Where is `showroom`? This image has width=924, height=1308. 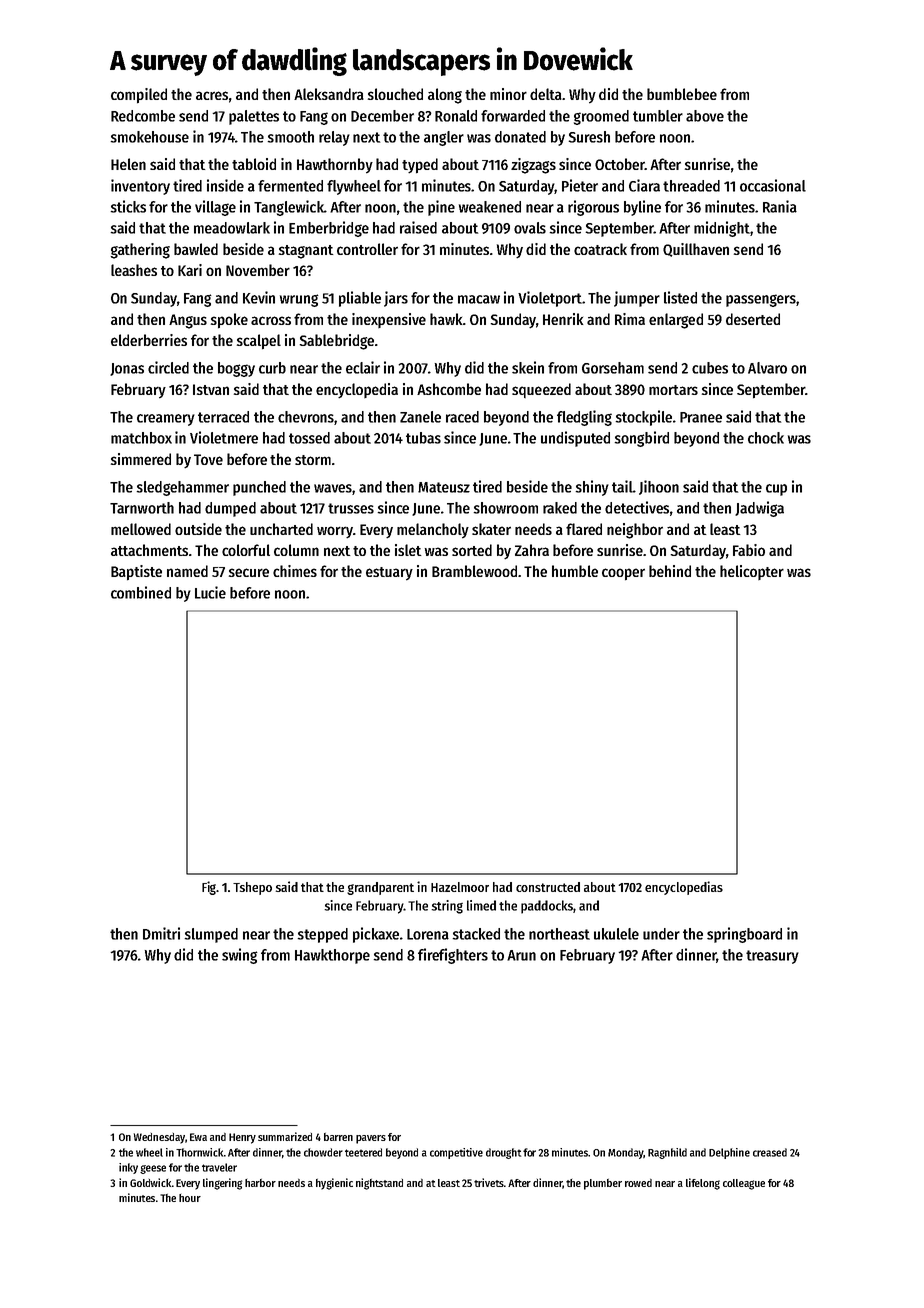
showroom is located at coordinates (506, 508).
